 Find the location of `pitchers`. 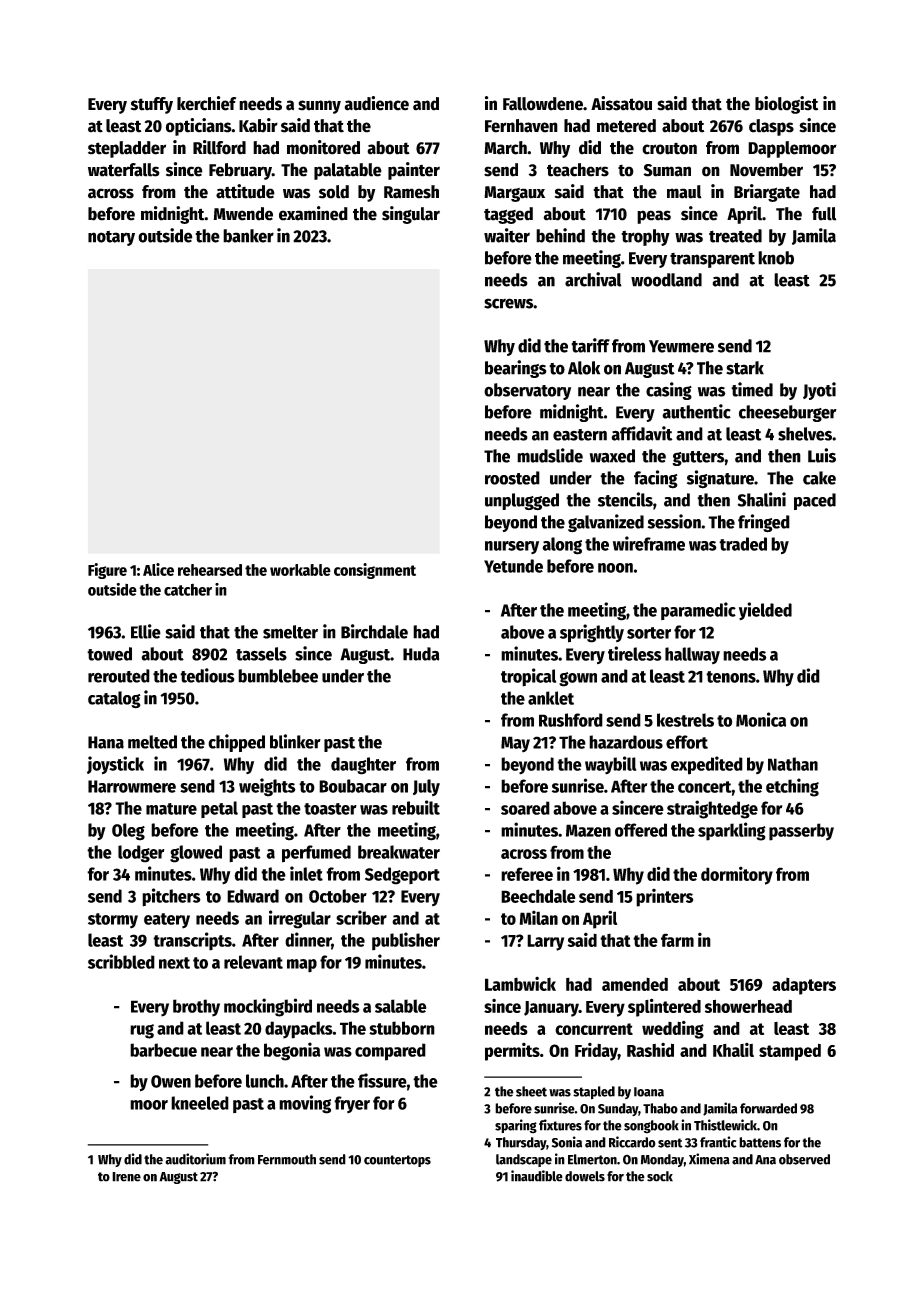

pitchers is located at coordinates (171, 897).
